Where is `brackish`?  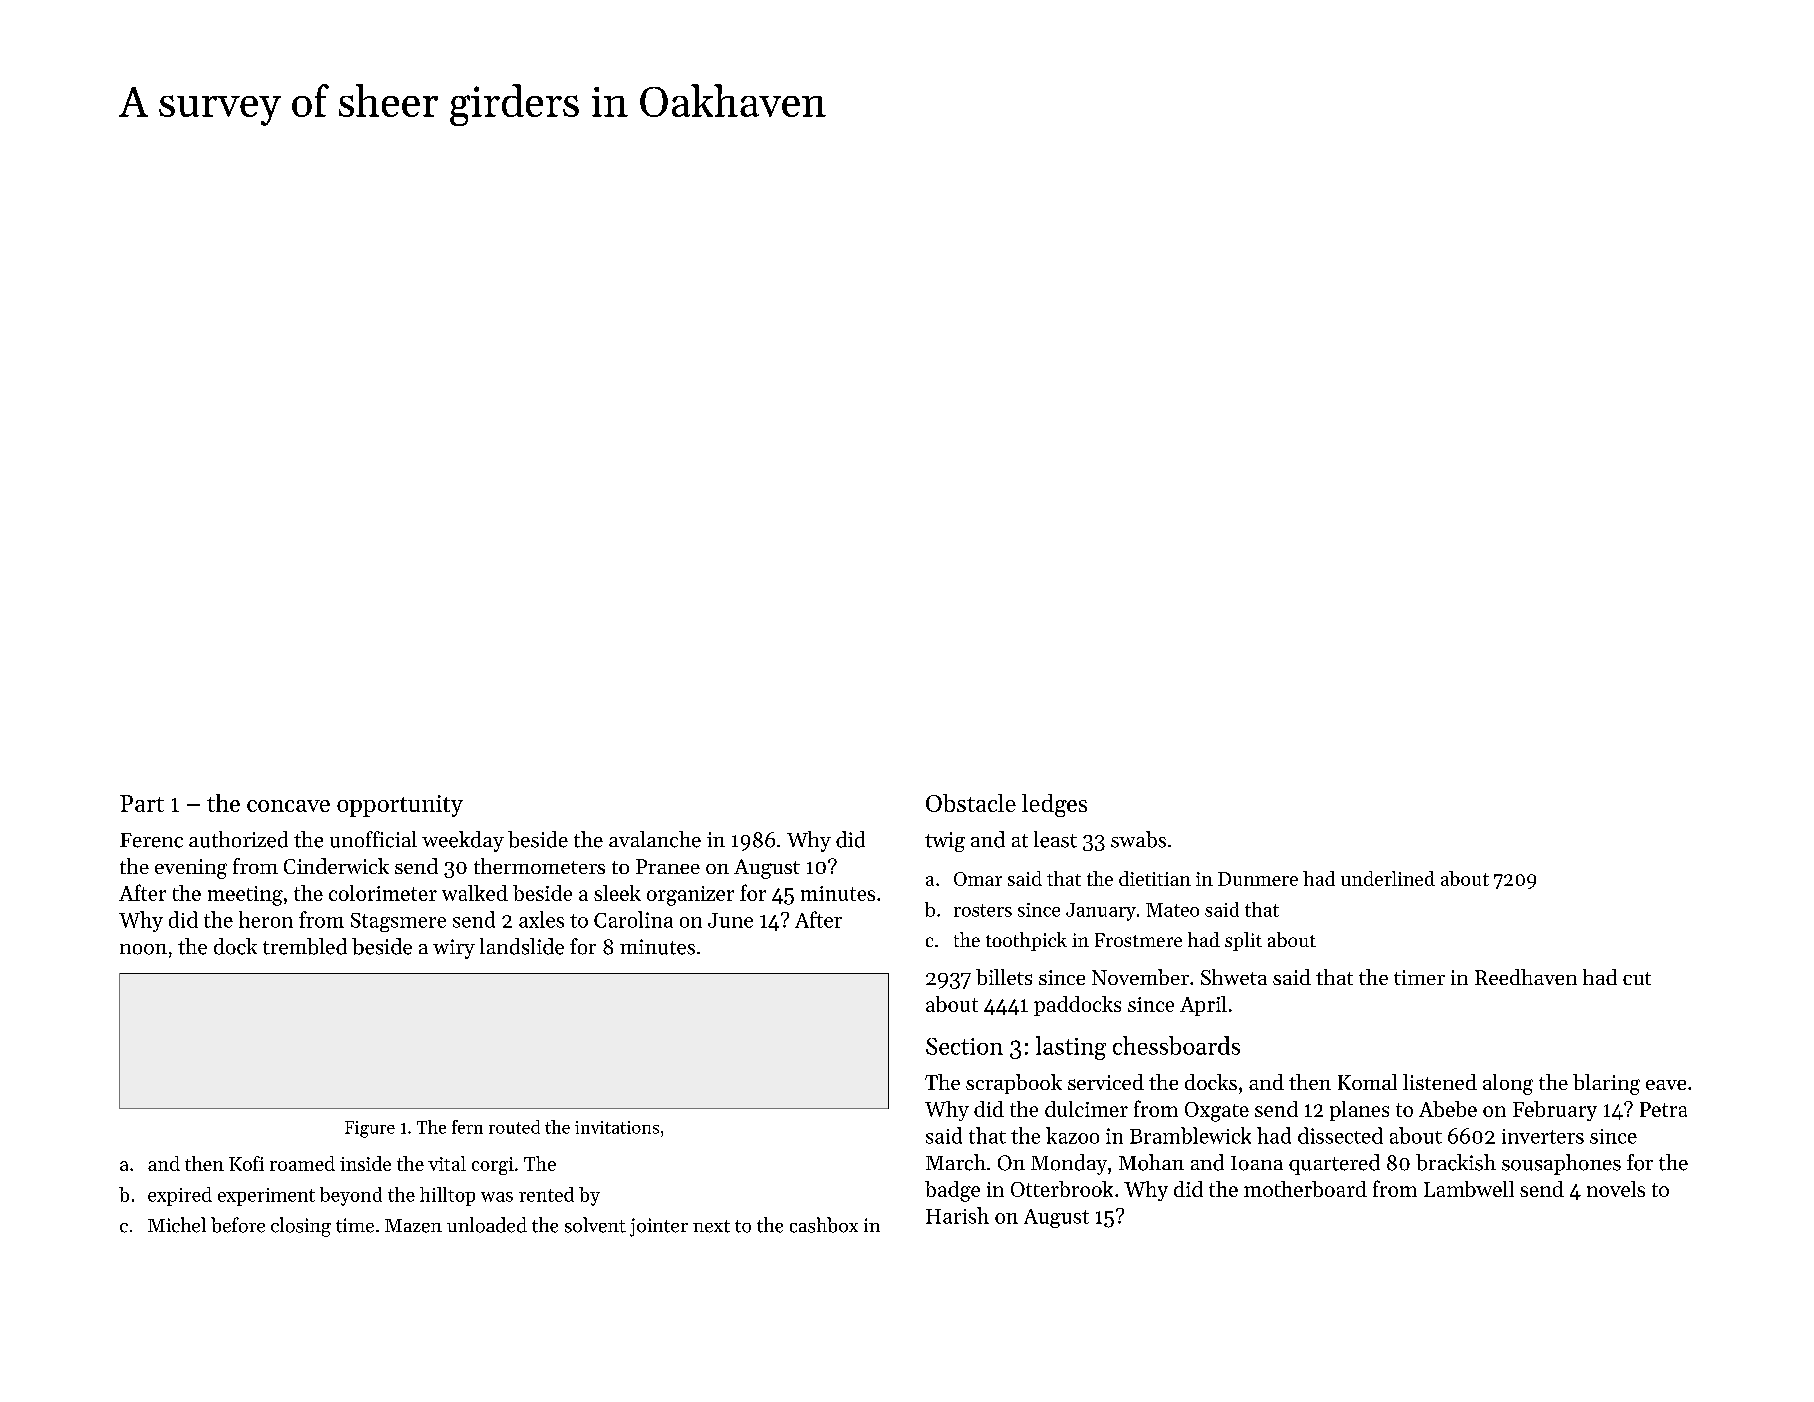
brackish is located at coordinates (1456, 1162).
